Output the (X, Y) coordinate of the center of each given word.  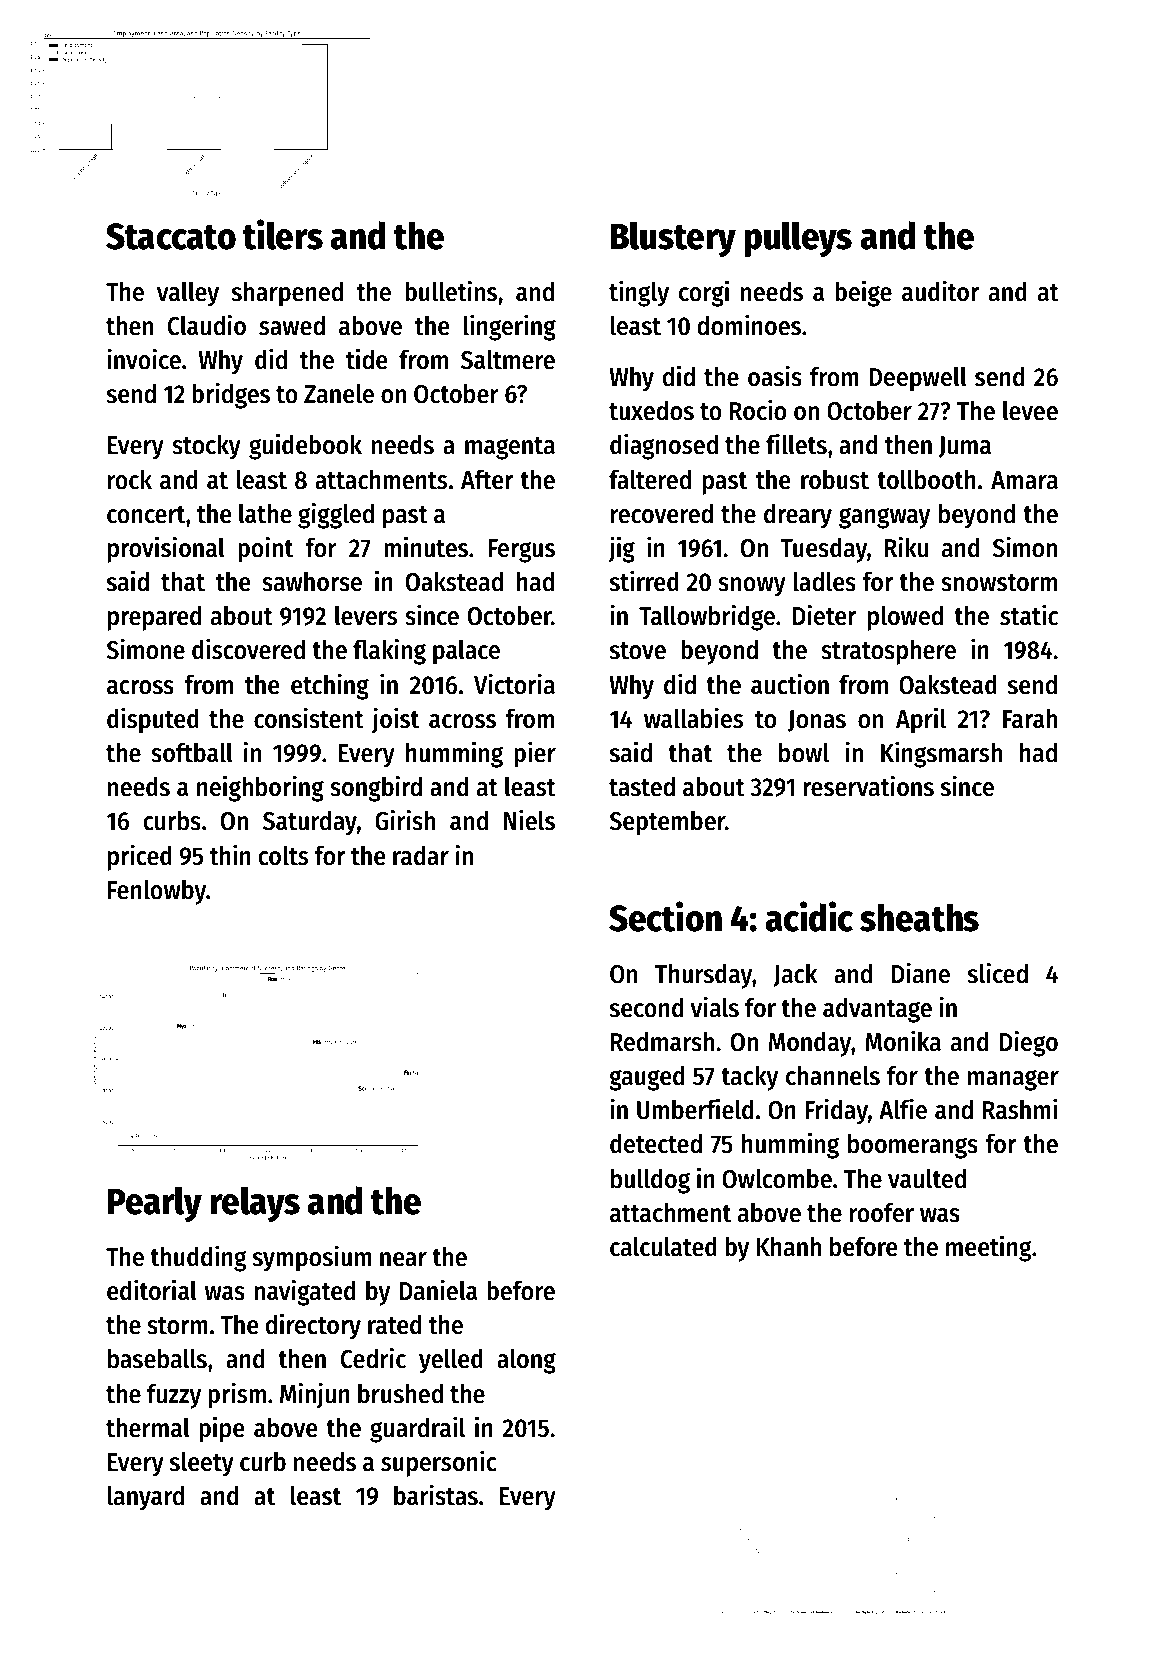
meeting (989, 1248)
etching (330, 686)
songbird (376, 788)
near (403, 1259)
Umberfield (695, 1109)
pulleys (798, 239)
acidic (809, 916)
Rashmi (1020, 1109)
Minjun (315, 1395)
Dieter (824, 615)
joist (395, 720)
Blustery (673, 239)
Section (665, 916)
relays (255, 1204)
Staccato (171, 236)
